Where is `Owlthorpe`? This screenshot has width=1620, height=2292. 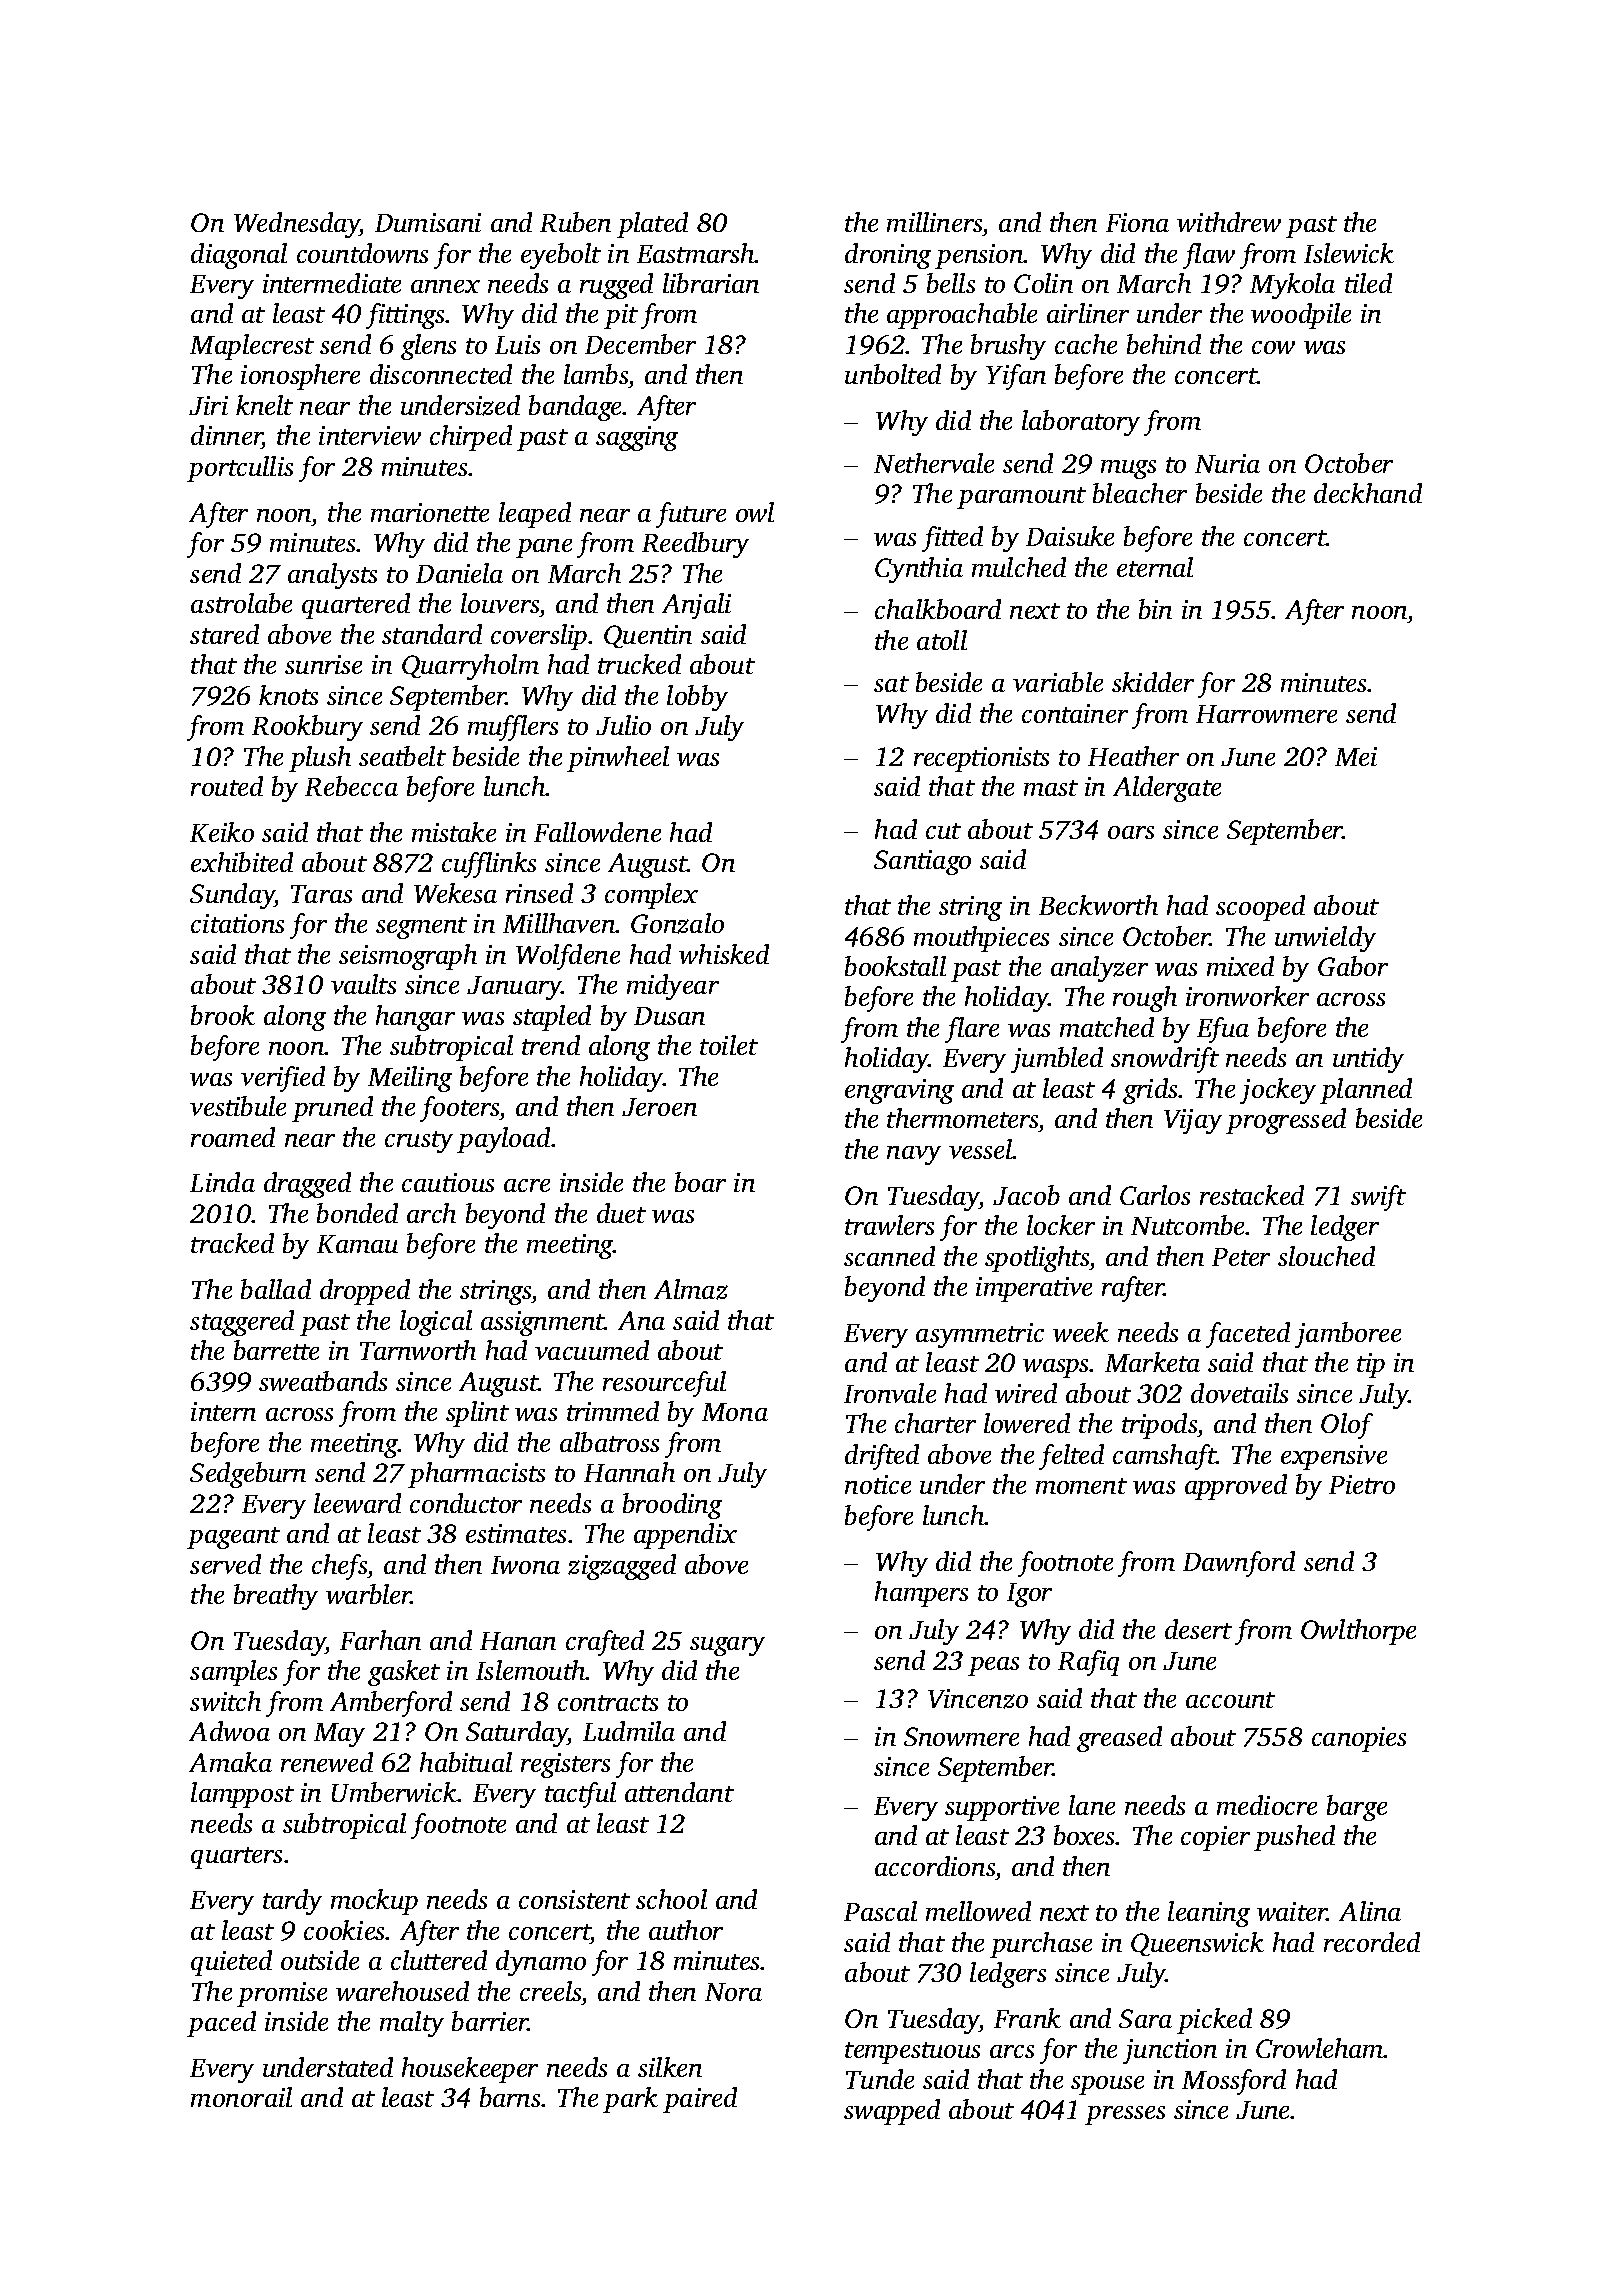
Owlthorpe is located at coordinates (1358, 1632).
